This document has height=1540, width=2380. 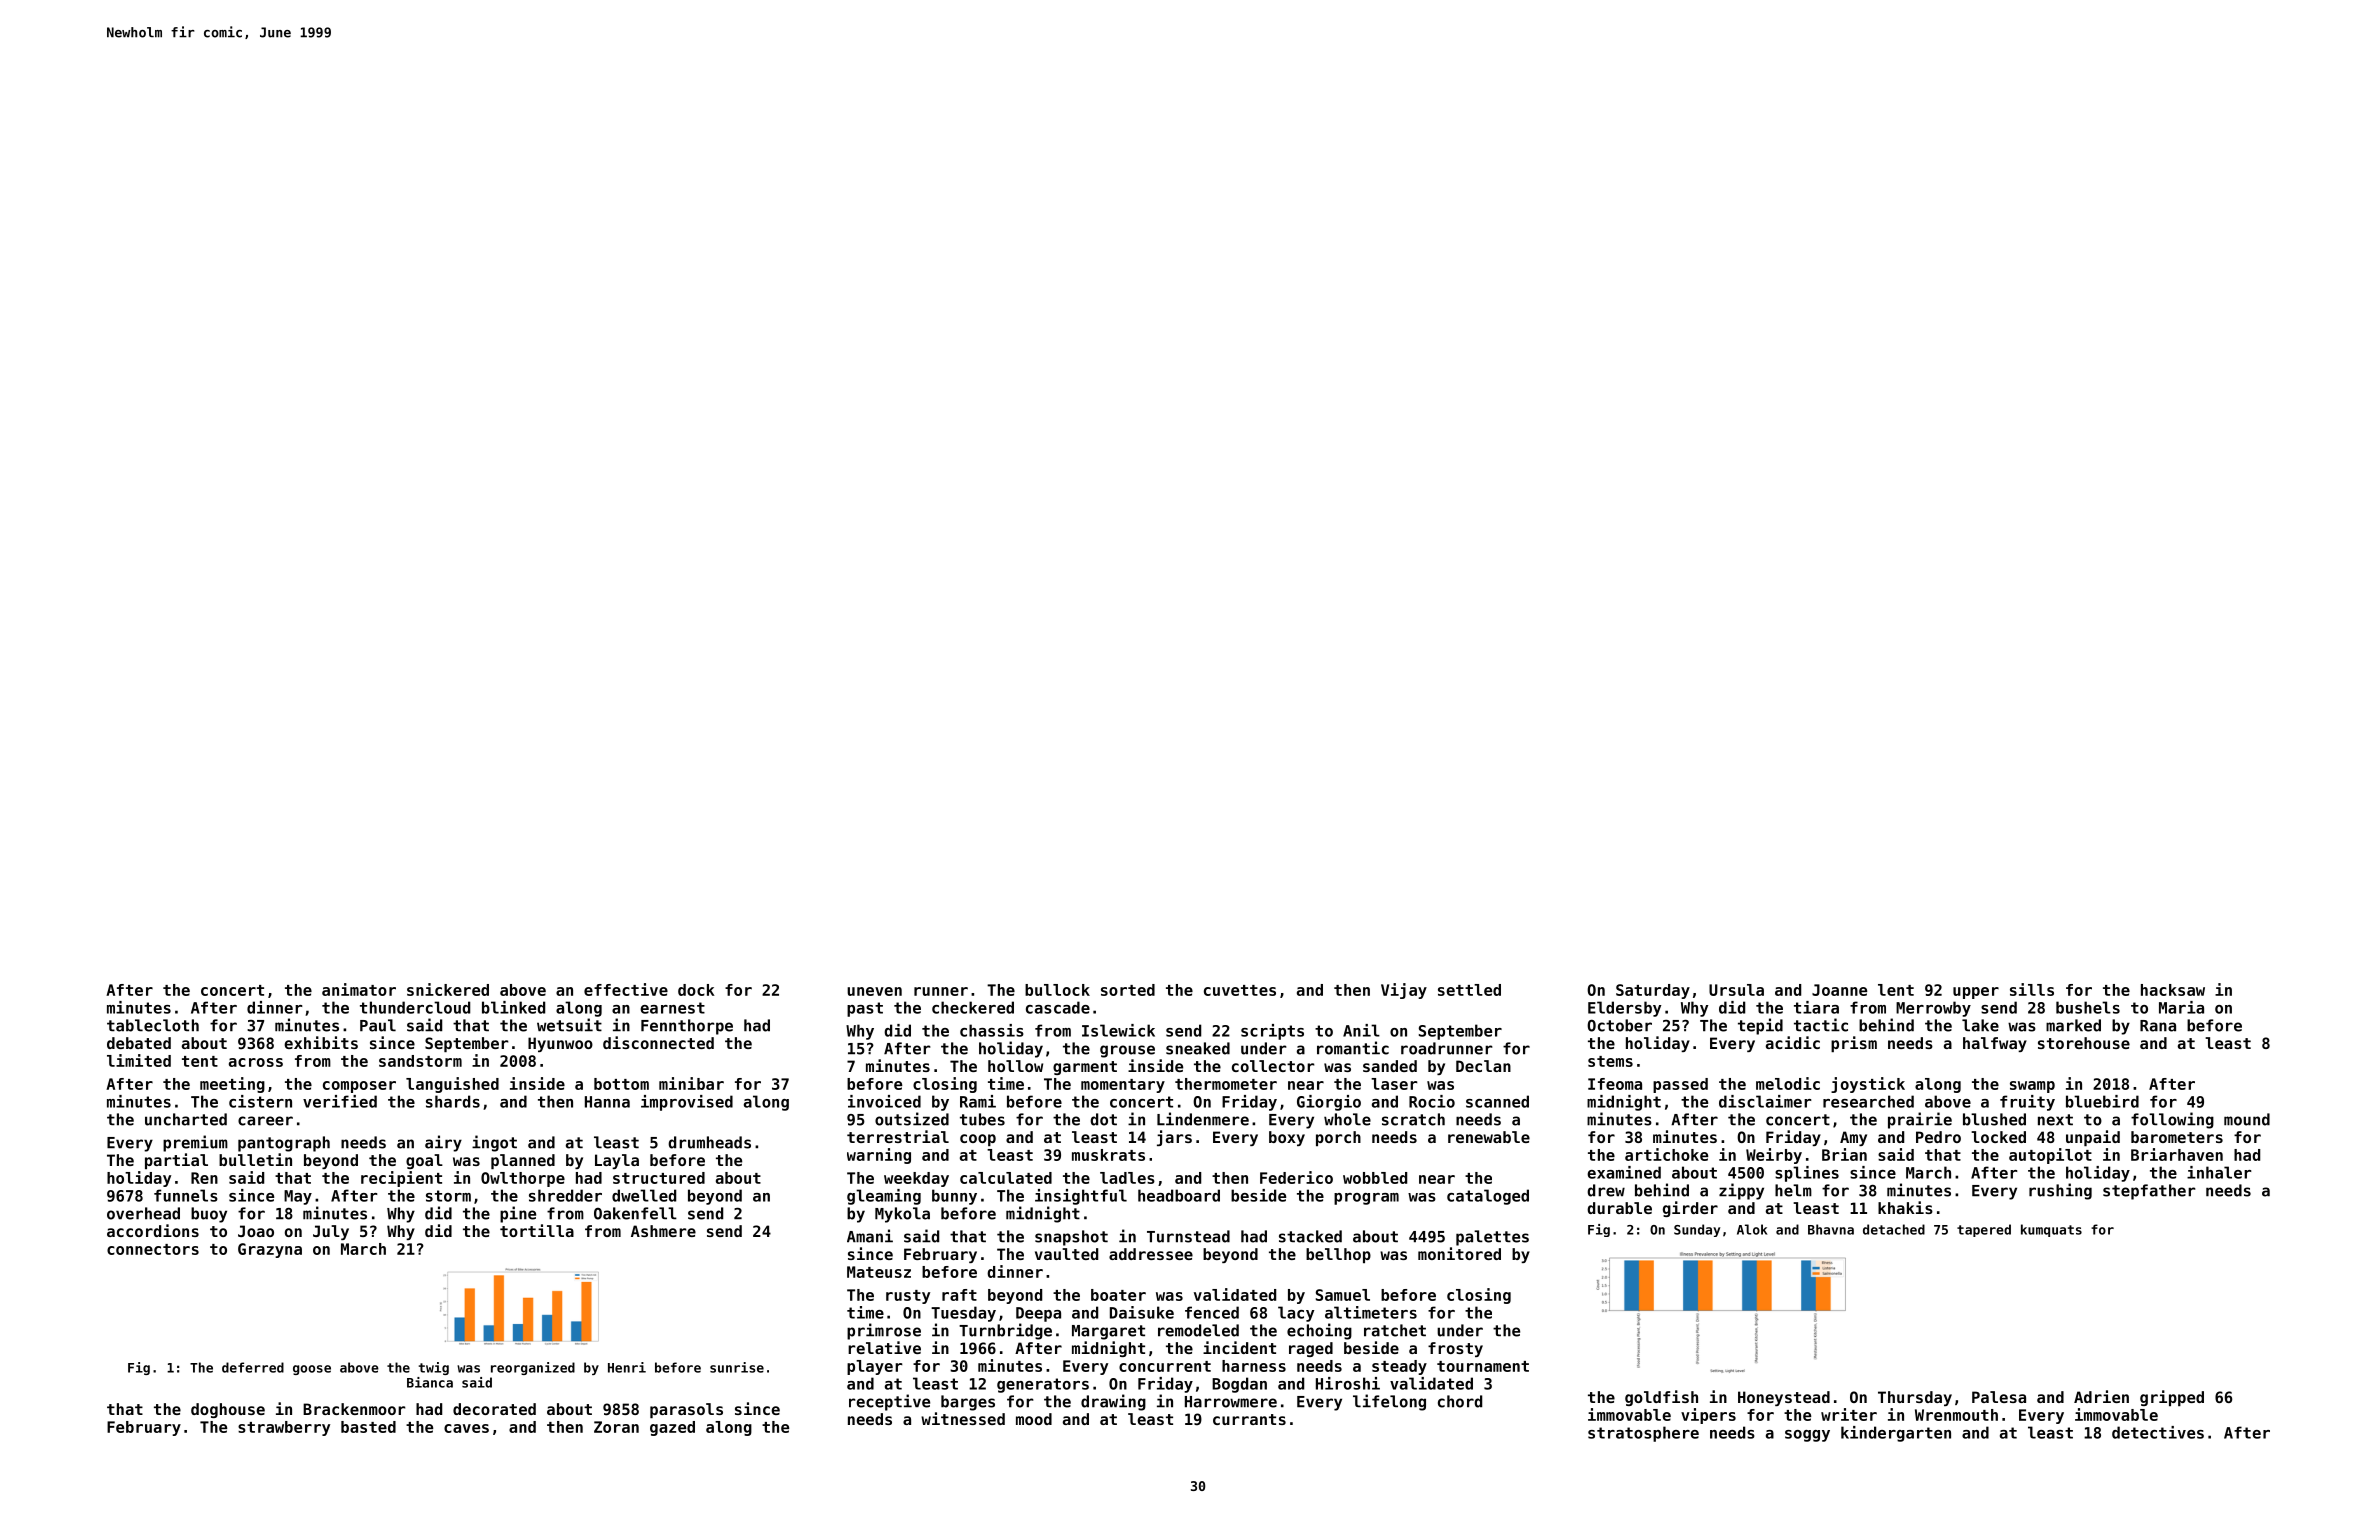 What do you see at coordinates (1469, 990) in the document?
I see `settled` at bounding box center [1469, 990].
